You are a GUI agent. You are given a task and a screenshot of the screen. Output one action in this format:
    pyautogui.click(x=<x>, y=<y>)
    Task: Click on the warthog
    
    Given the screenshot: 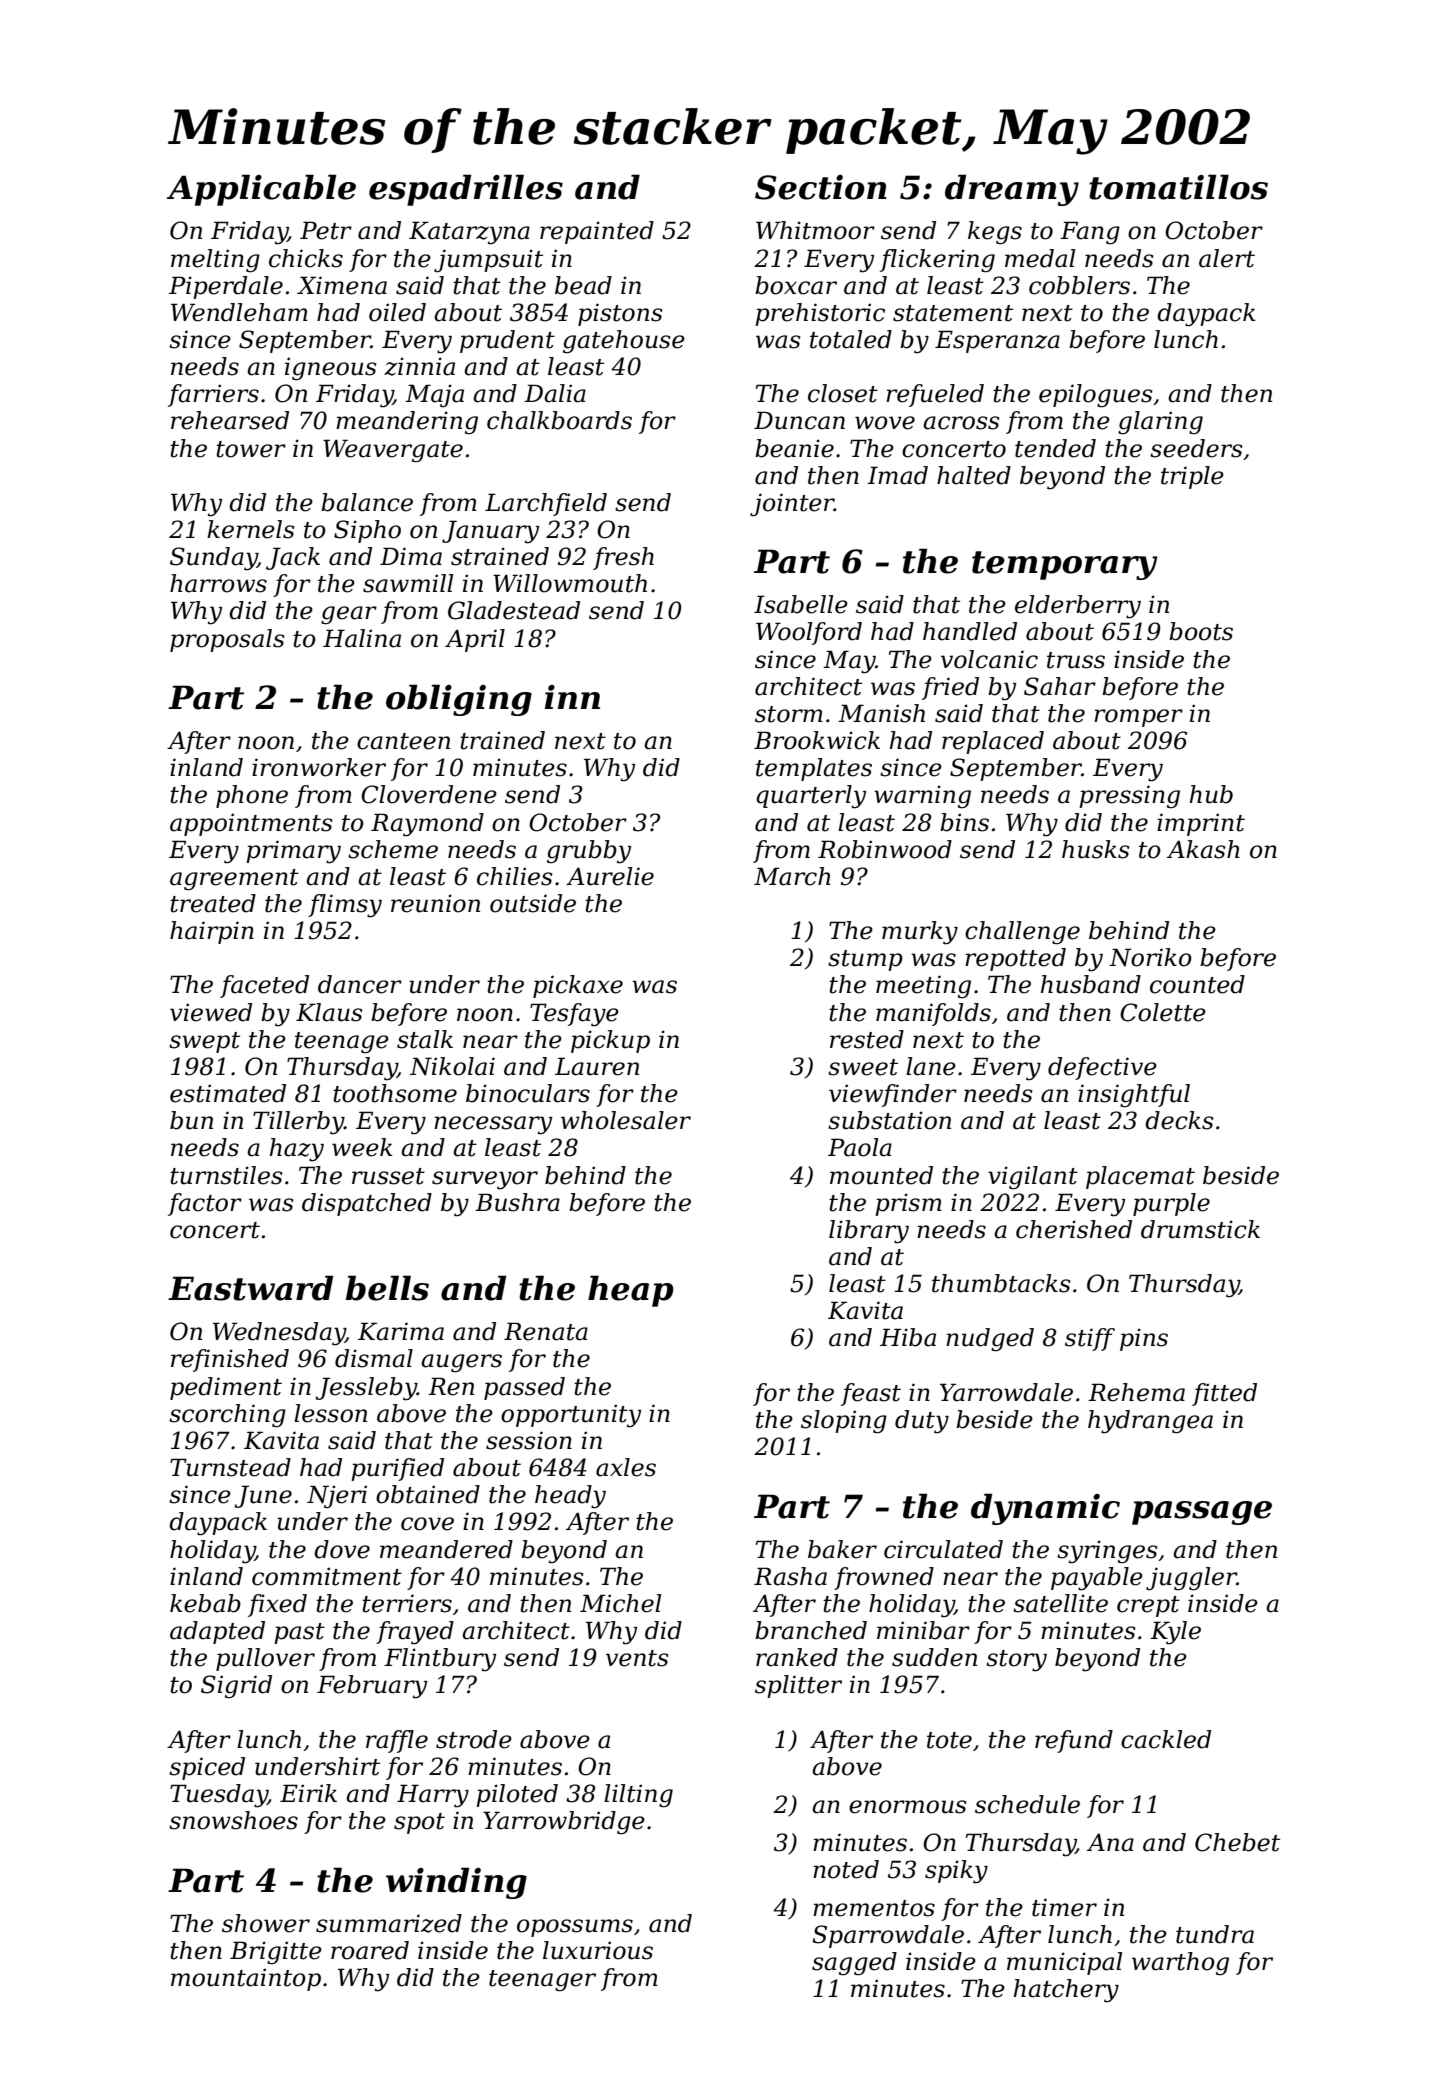 What is the action you would take?
    pyautogui.click(x=1180, y=1963)
